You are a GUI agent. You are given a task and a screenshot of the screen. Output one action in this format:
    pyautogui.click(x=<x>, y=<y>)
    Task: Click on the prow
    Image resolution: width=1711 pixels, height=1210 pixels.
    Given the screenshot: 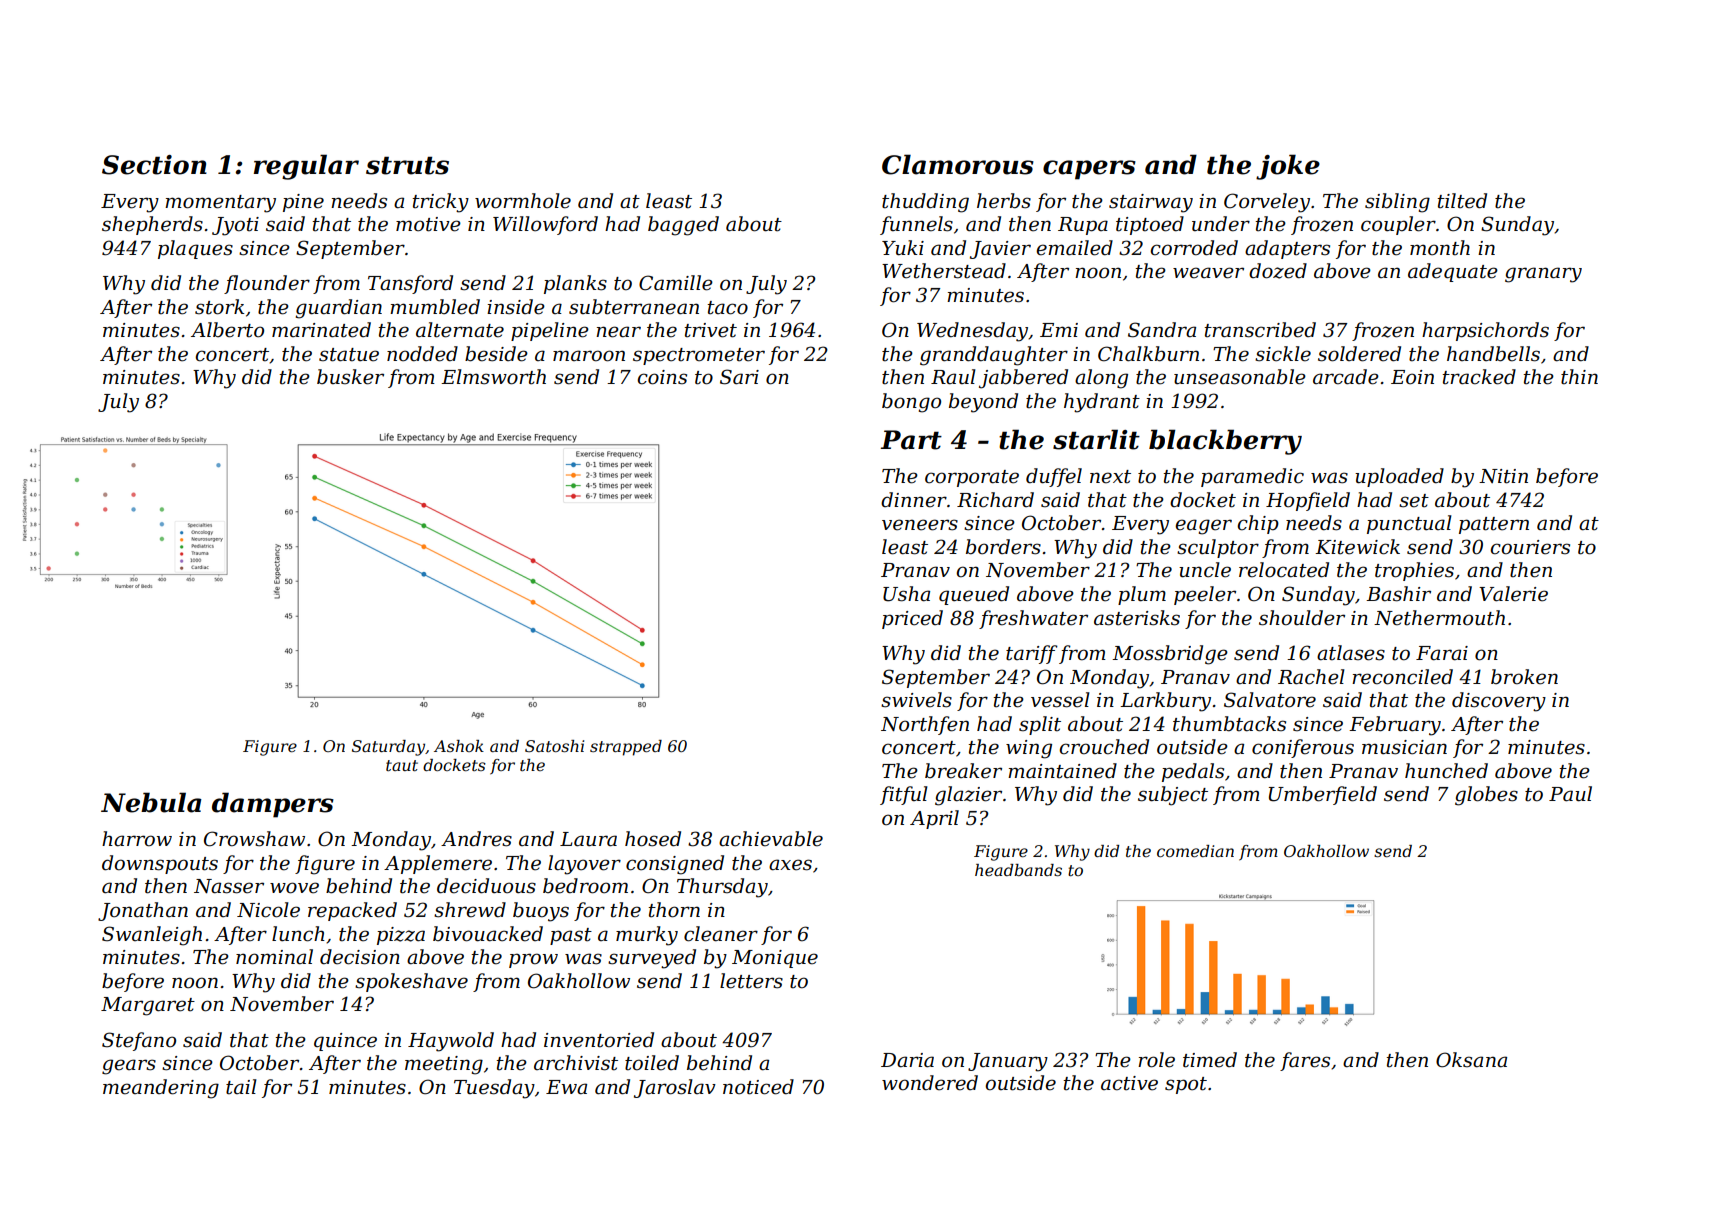 What is the action you would take?
    pyautogui.click(x=533, y=960)
